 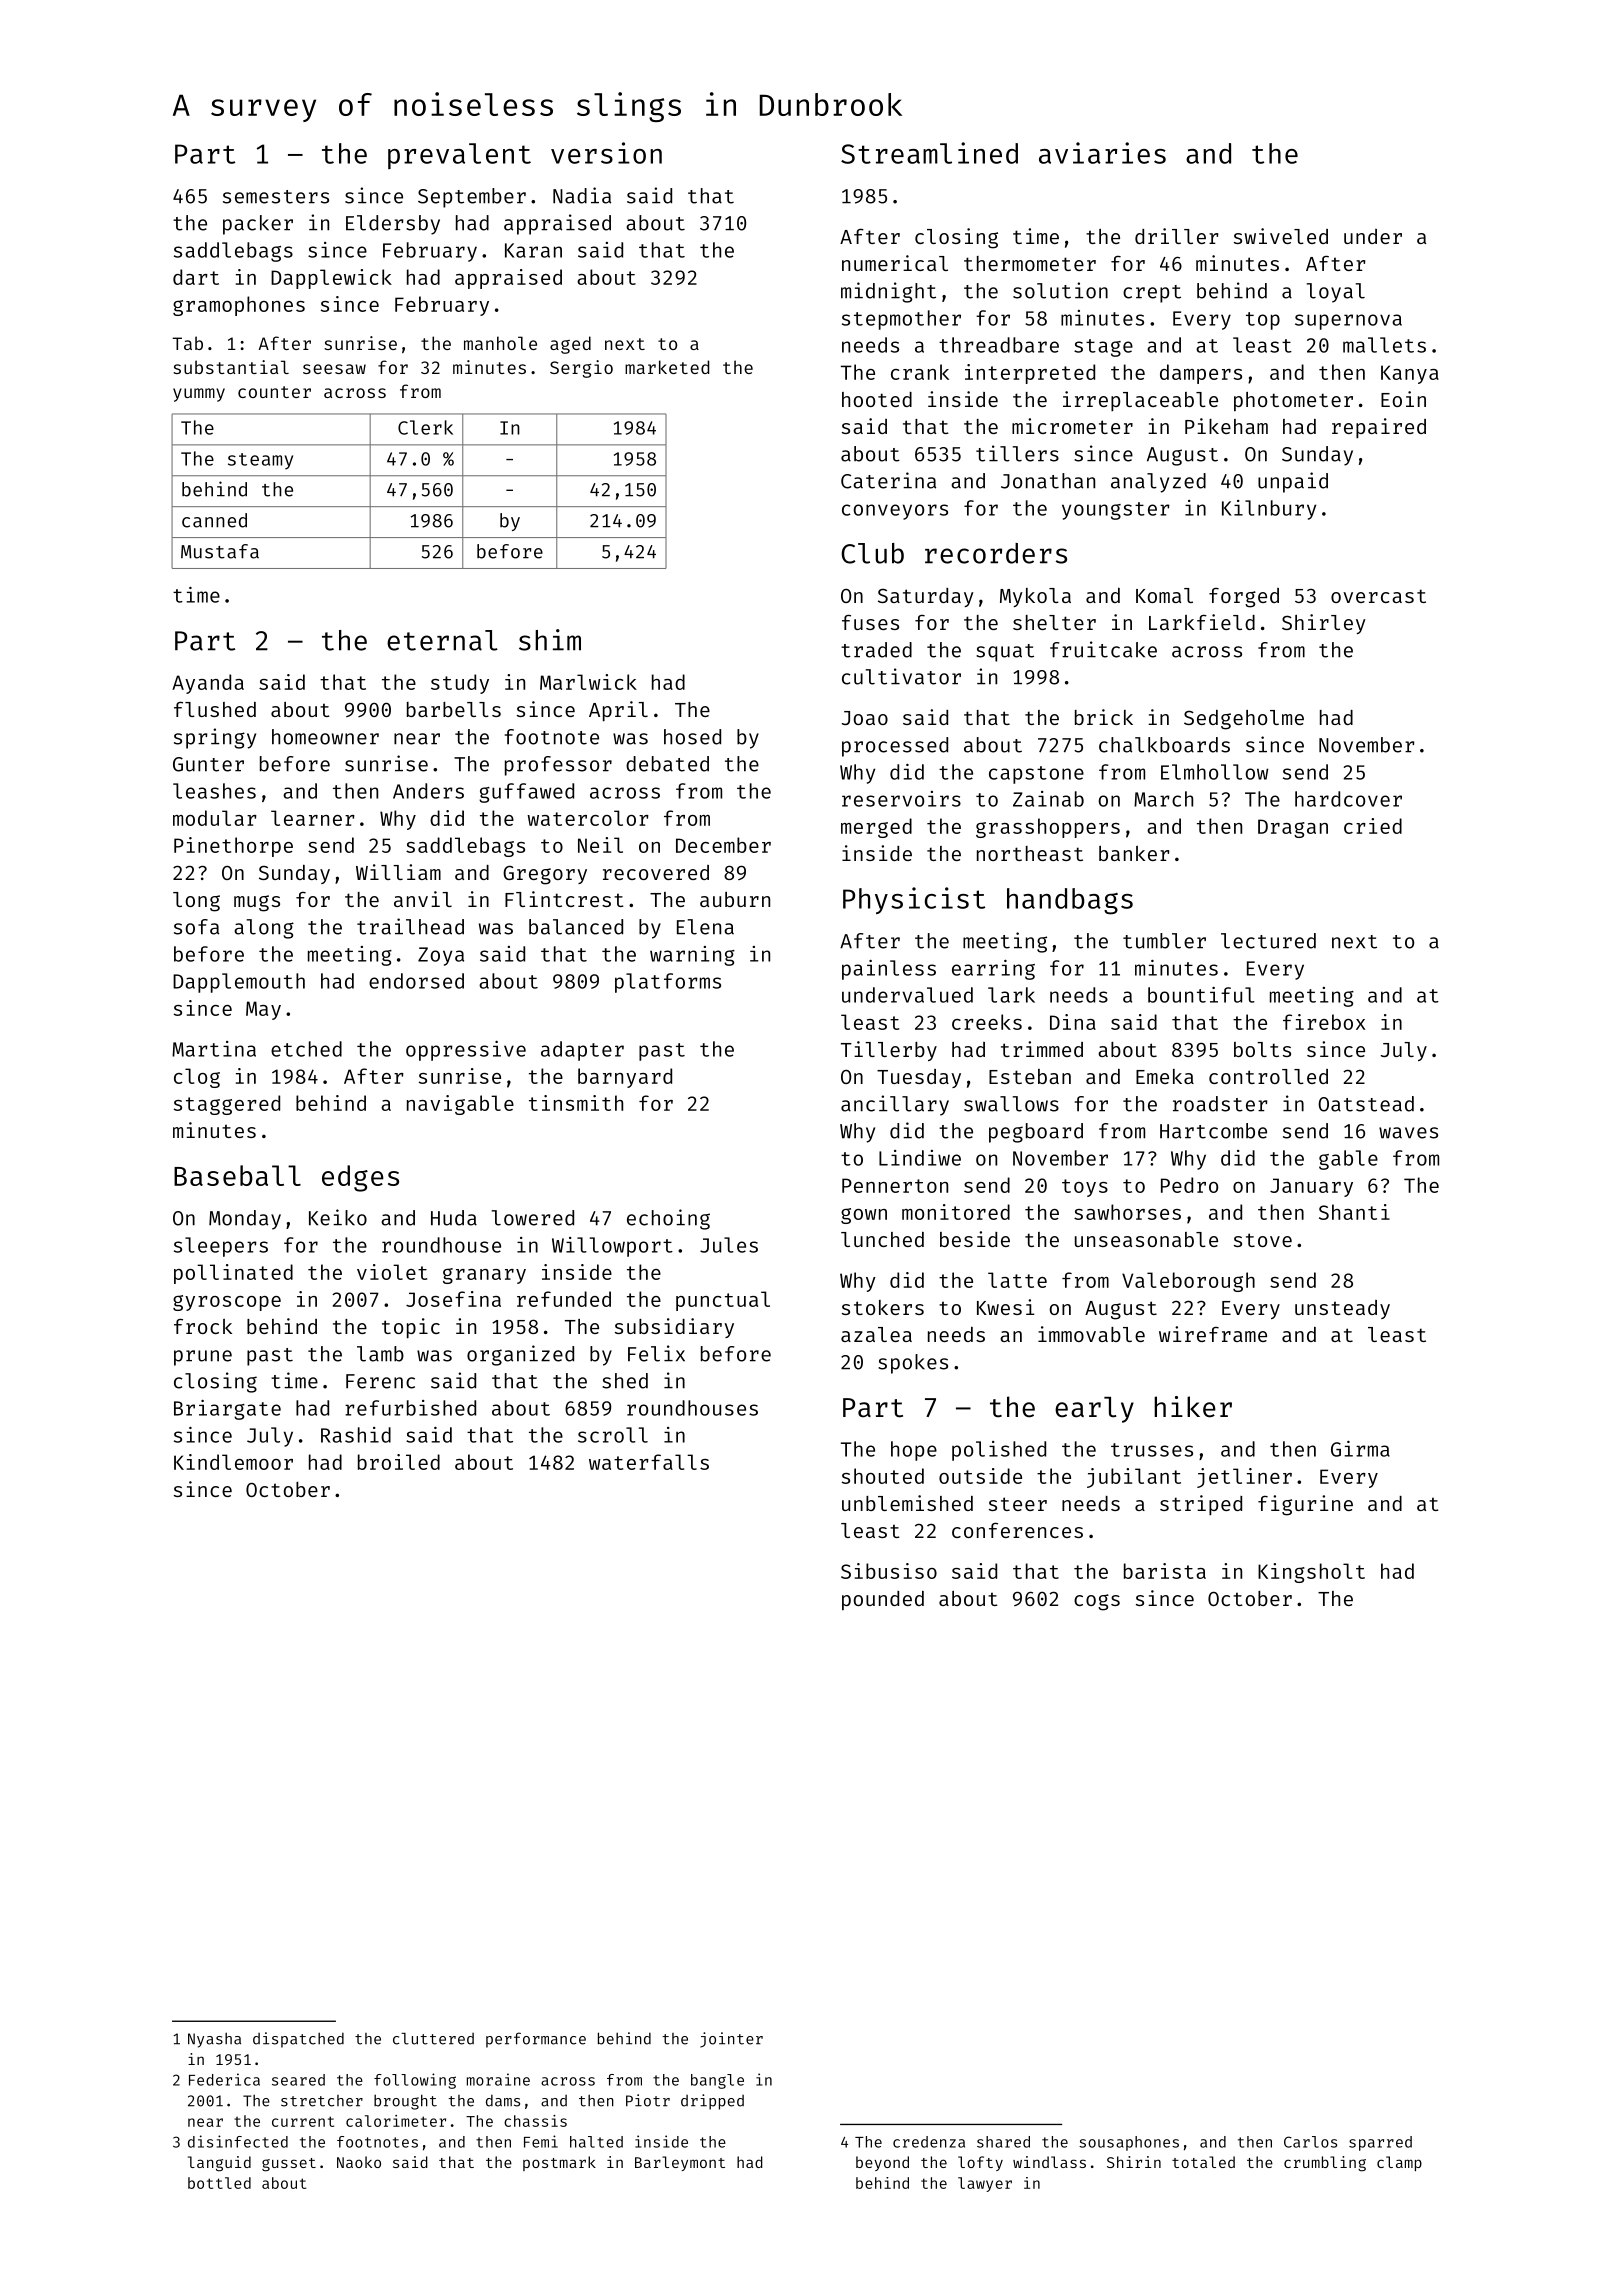 What do you see at coordinates (196, 927) in the page?
I see `sofa` at bounding box center [196, 927].
